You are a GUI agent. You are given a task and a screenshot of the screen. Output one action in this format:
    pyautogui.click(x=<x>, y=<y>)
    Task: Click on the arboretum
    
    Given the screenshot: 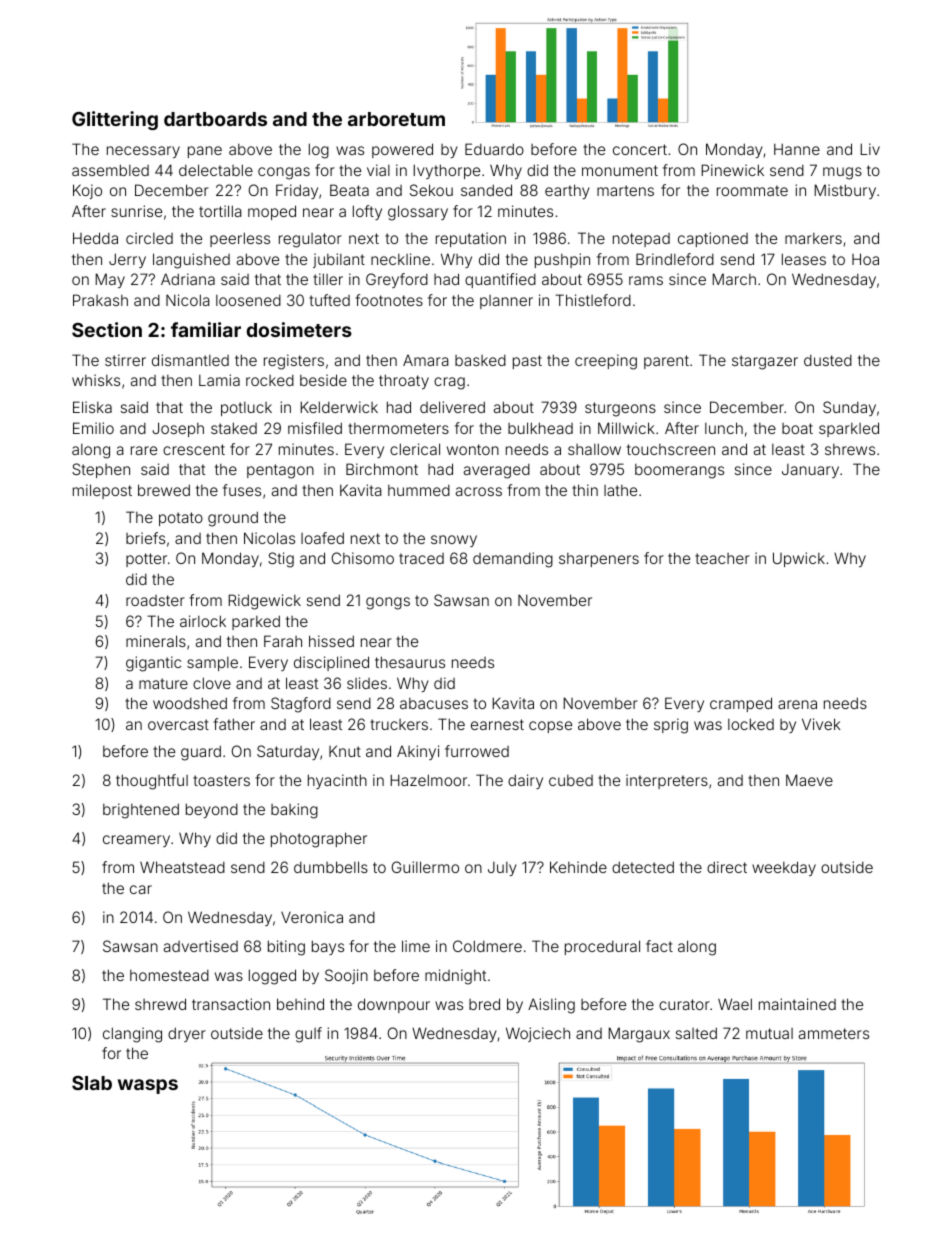 What is the action you would take?
    pyautogui.click(x=396, y=119)
